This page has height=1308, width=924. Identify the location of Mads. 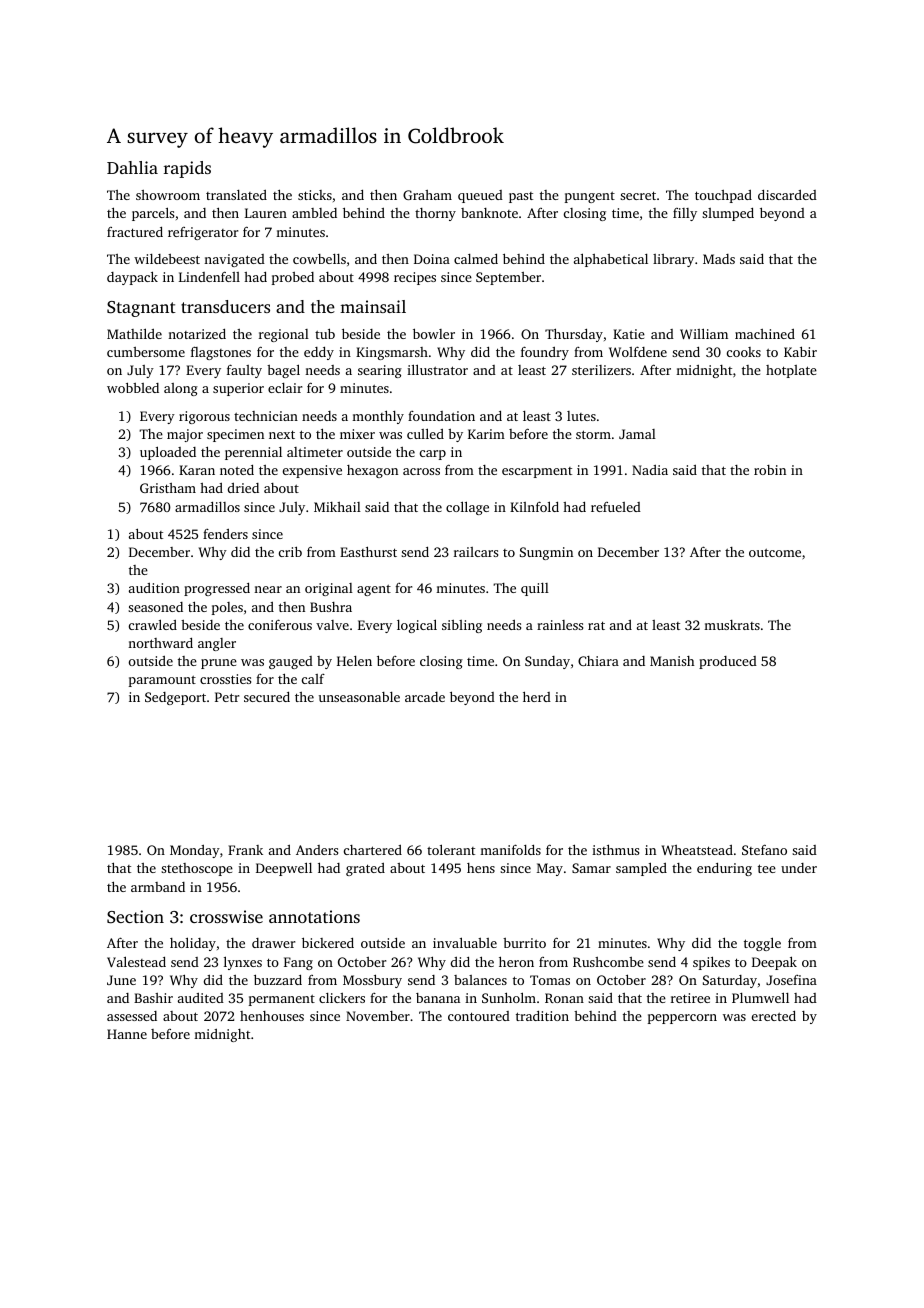
(719, 259).
